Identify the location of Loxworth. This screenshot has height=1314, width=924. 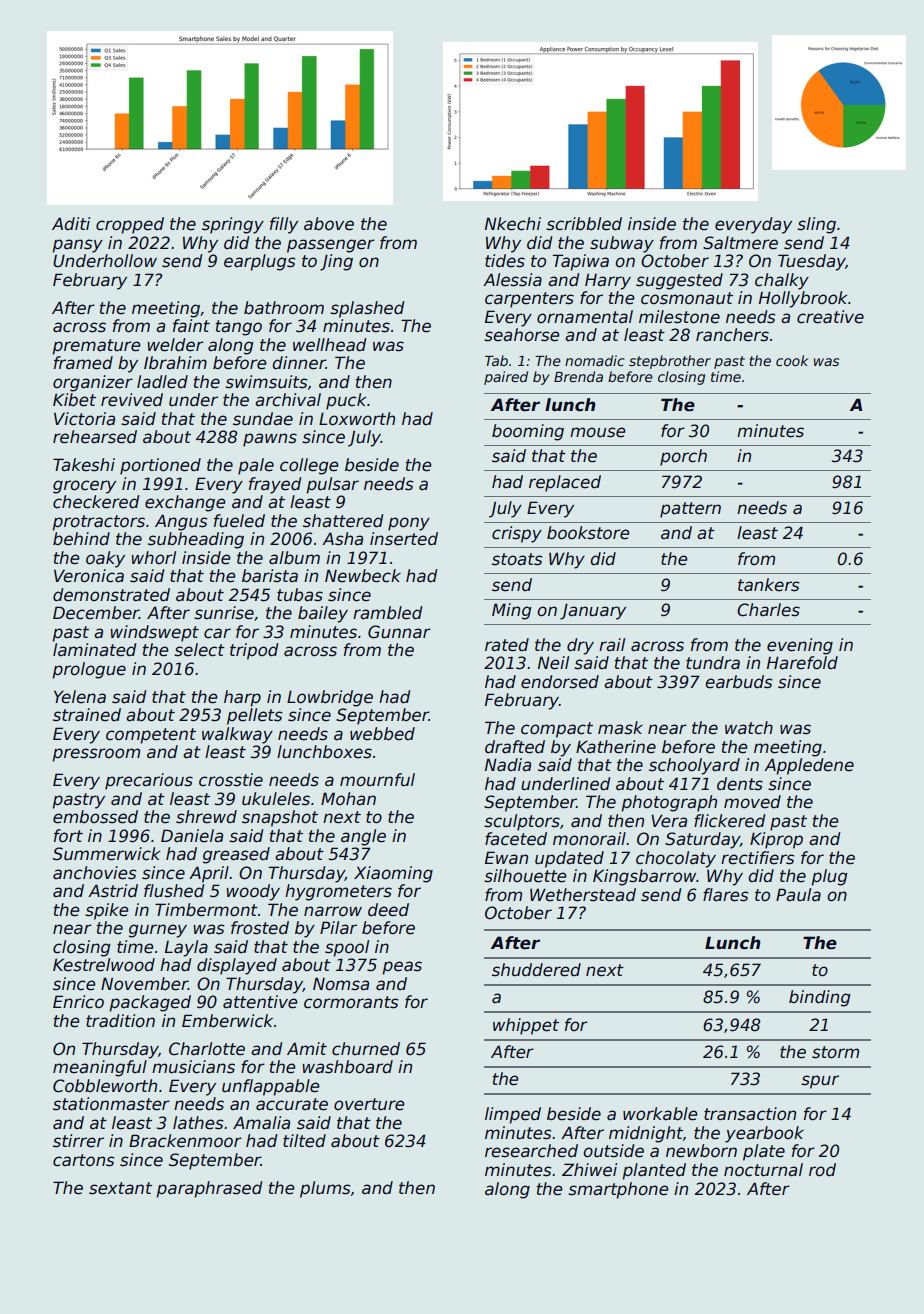
(357, 419).
